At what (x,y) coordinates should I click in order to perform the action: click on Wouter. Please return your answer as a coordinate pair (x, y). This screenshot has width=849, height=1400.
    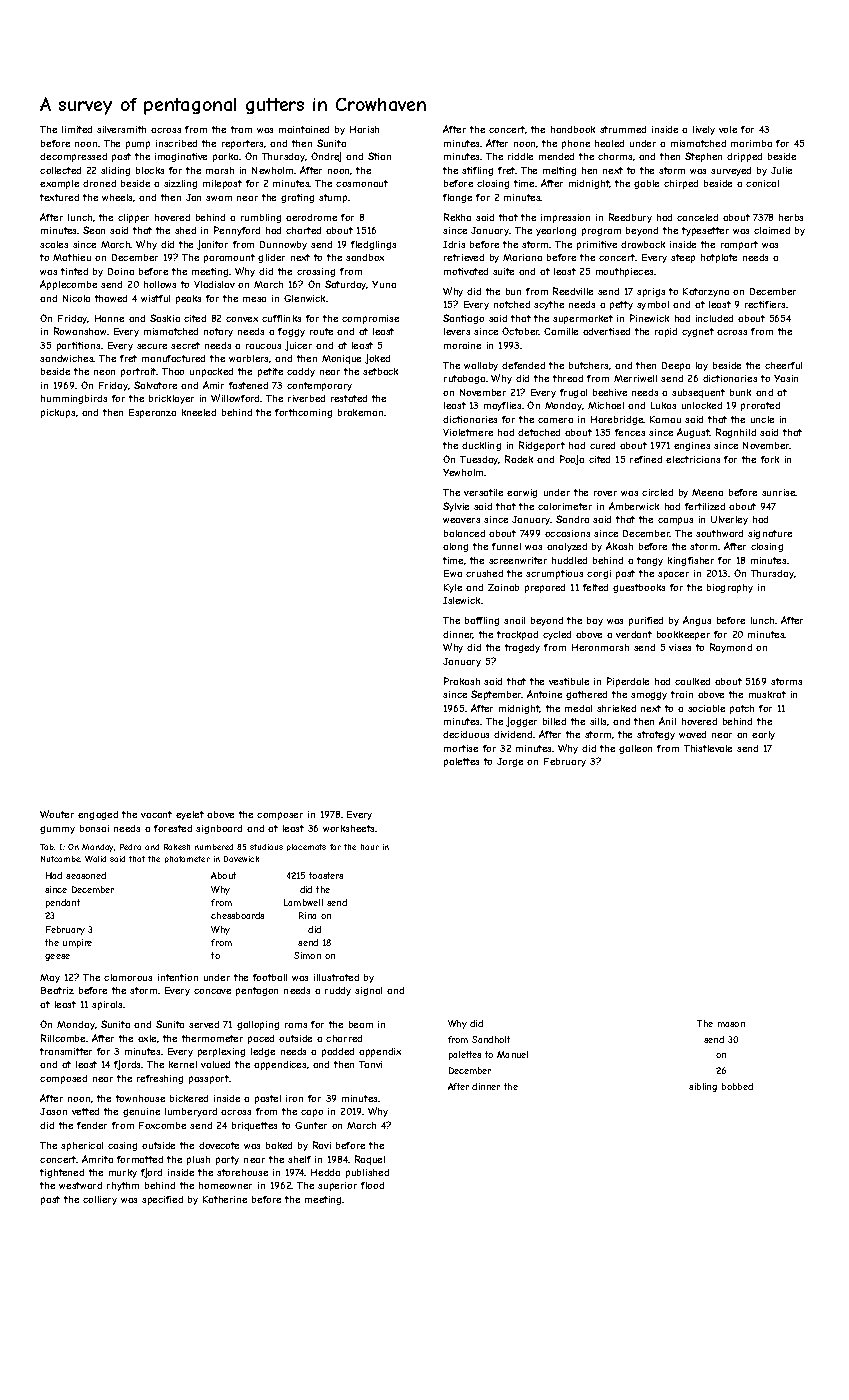
    Looking at the image, I should click on (57, 814).
